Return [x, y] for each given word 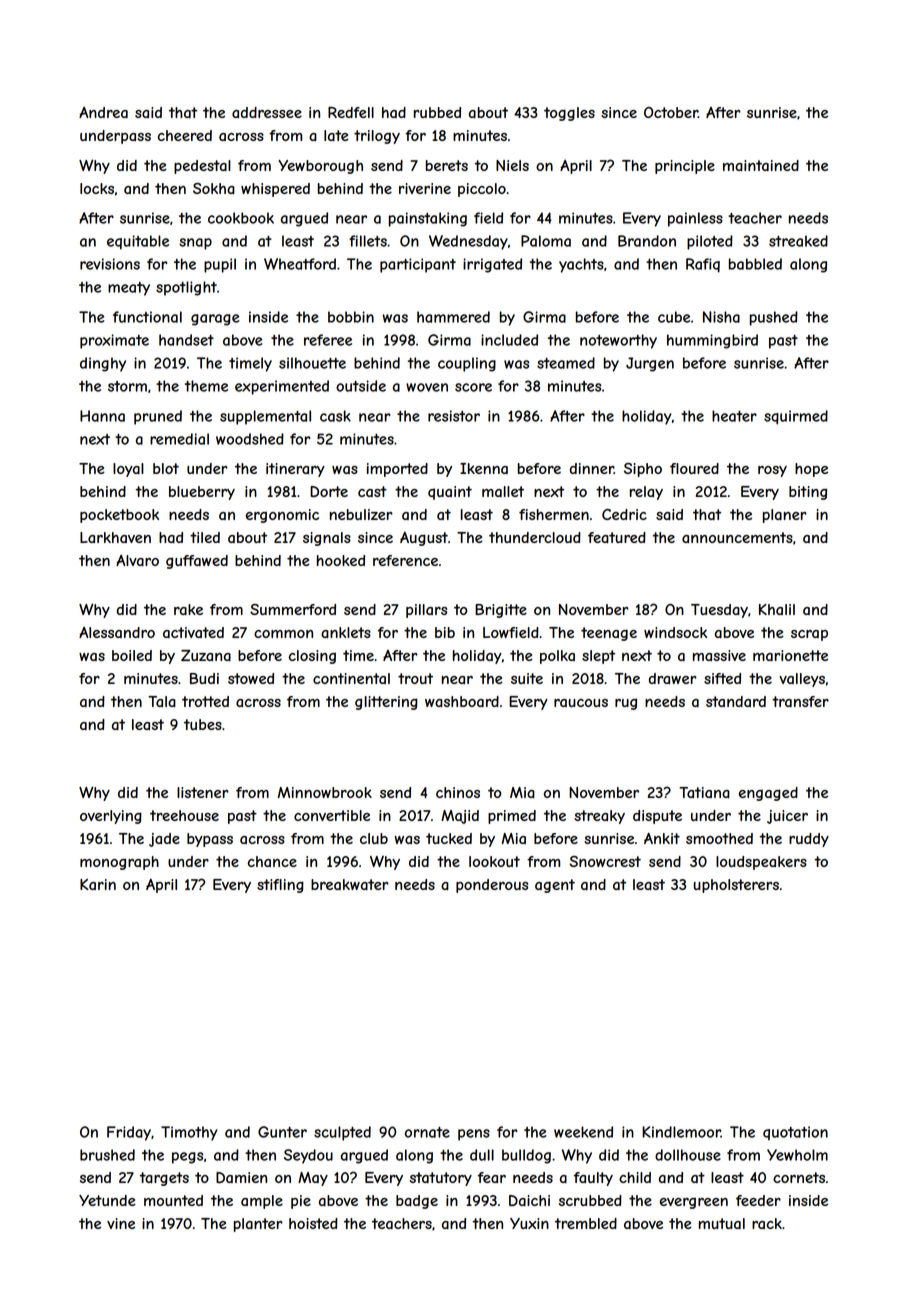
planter [258, 1225]
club [374, 838]
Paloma [546, 241]
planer [785, 516]
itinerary [295, 470]
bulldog [526, 1156]
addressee [267, 112]
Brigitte [501, 611]
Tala [162, 701]
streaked [798, 241]
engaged [768, 794]
